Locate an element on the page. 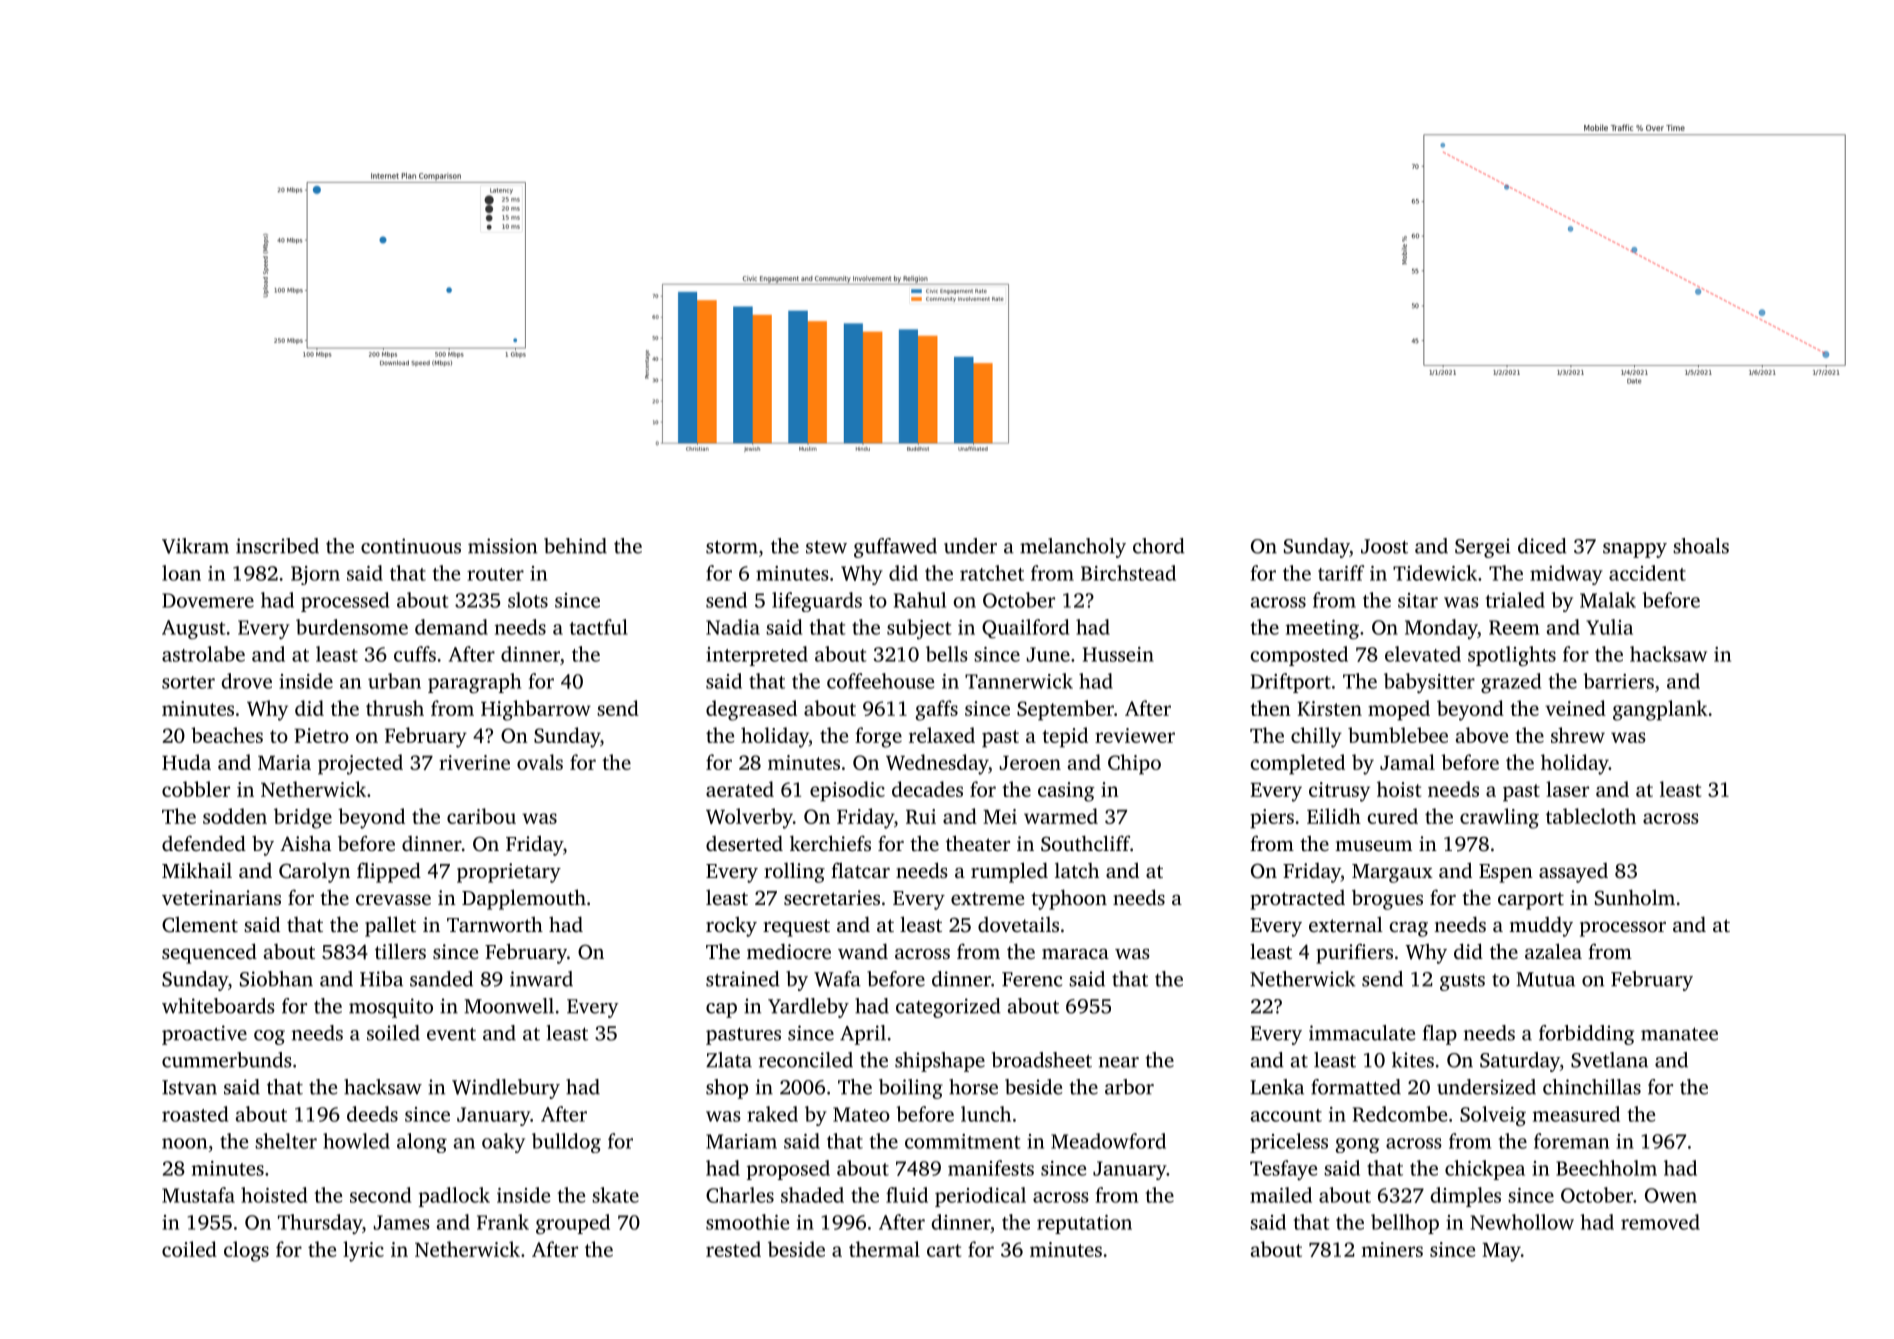 The width and height of the document is (1894, 1339). Birchstead is located at coordinates (1128, 573).
